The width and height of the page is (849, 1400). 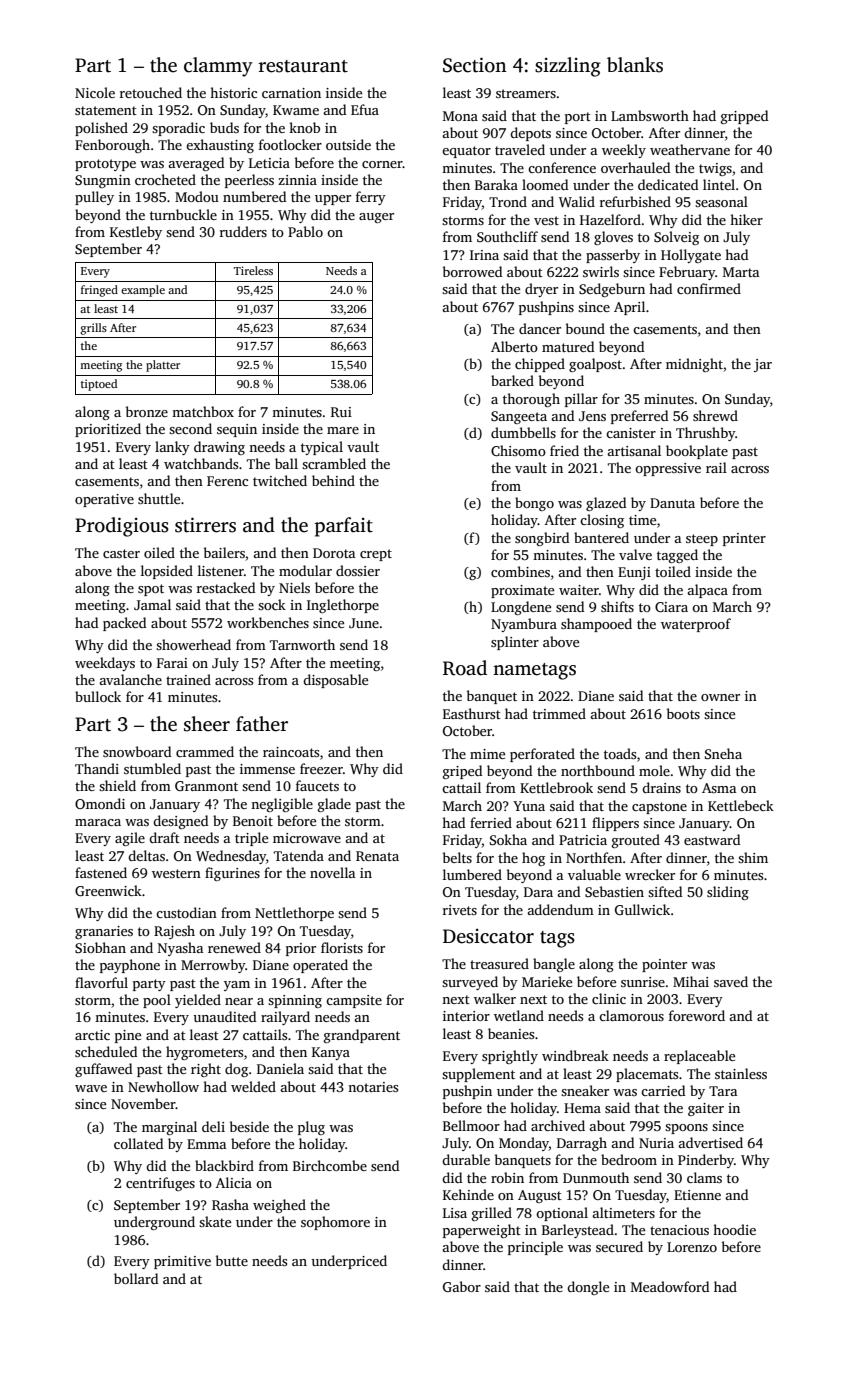 I want to click on blanks, so click(x=635, y=65).
